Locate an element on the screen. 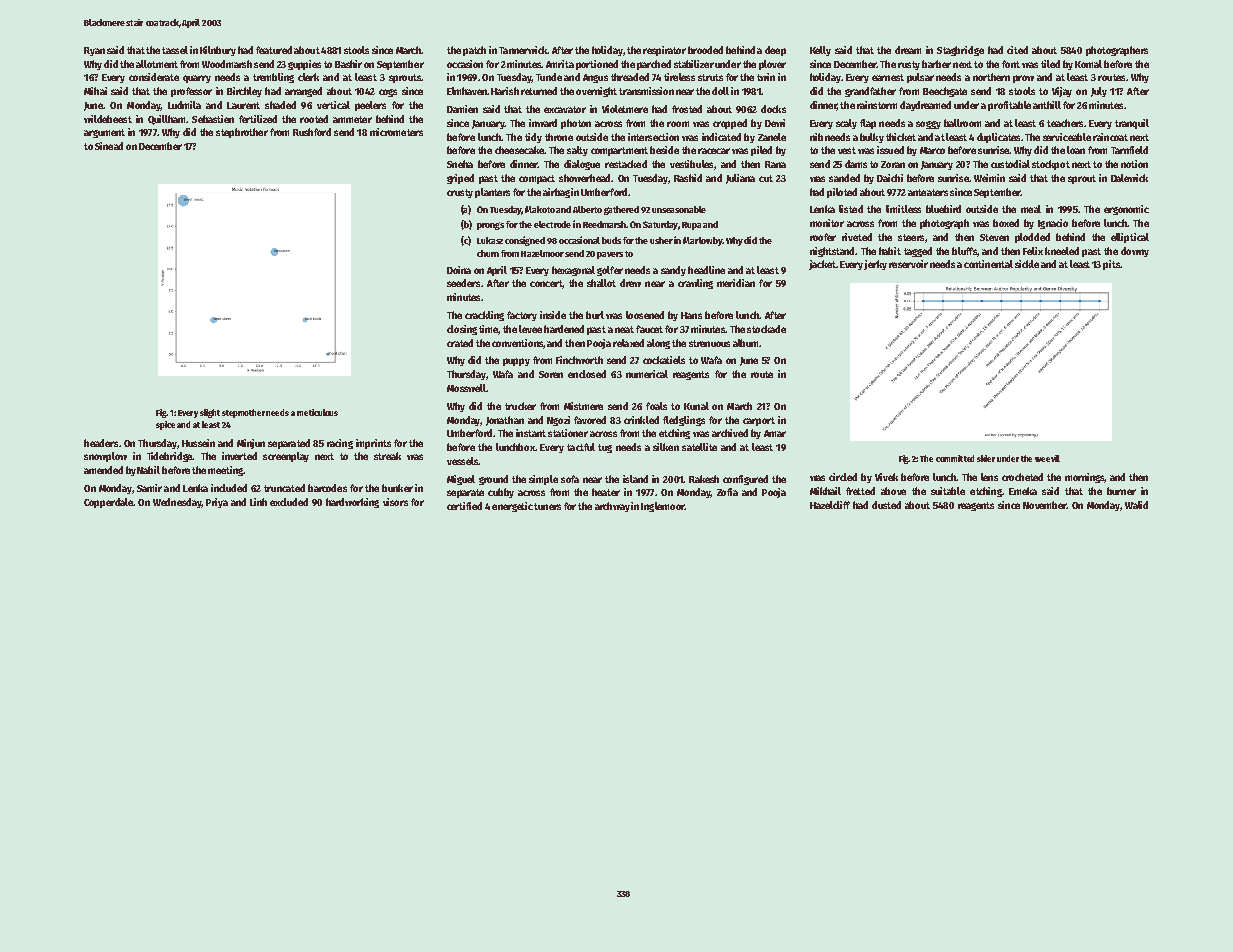 The height and width of the screenshot is (952, 1233). stockade is located at coordinates (766, 329).
